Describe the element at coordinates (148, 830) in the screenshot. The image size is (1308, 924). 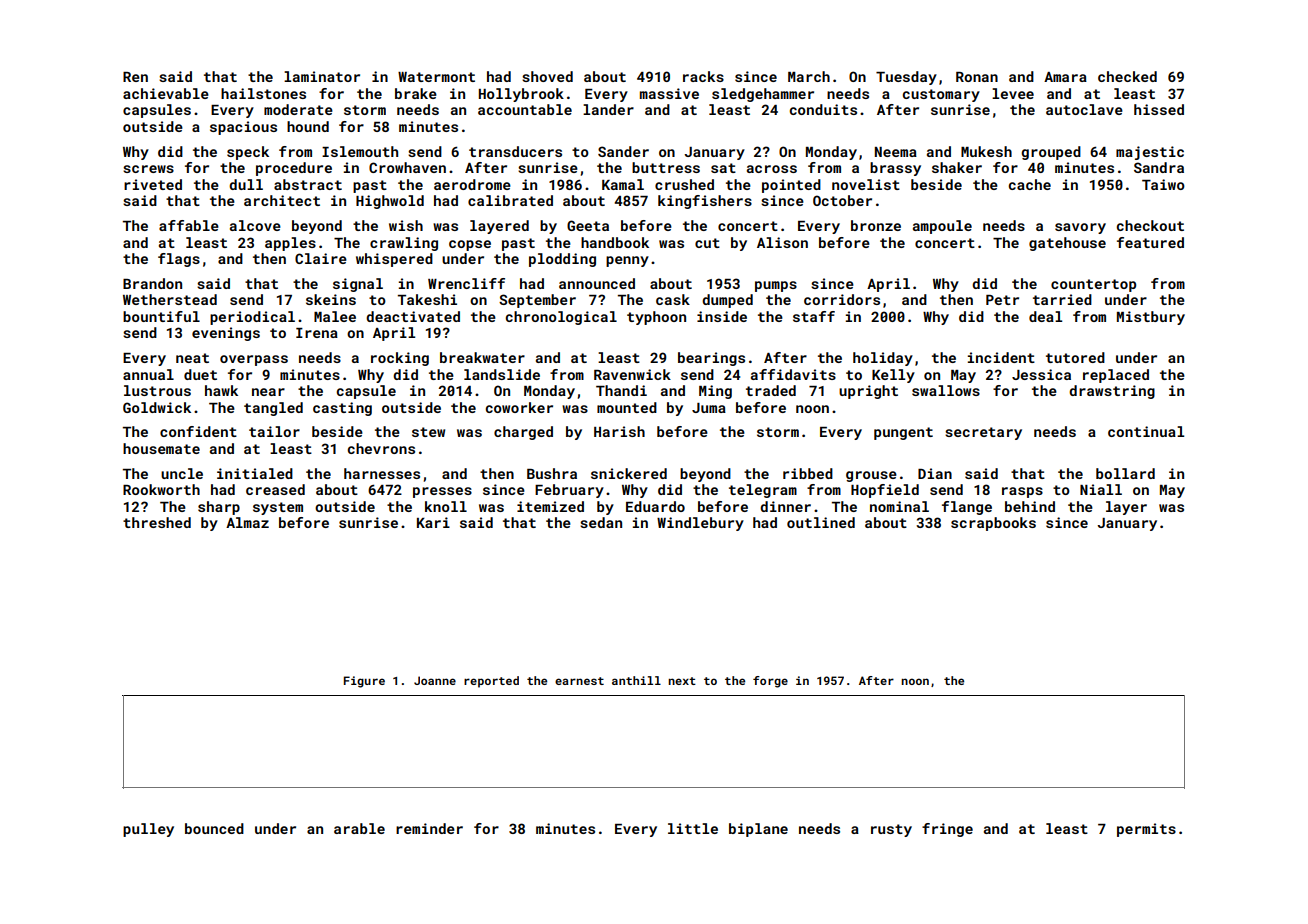
I see `pulley` at that location.
